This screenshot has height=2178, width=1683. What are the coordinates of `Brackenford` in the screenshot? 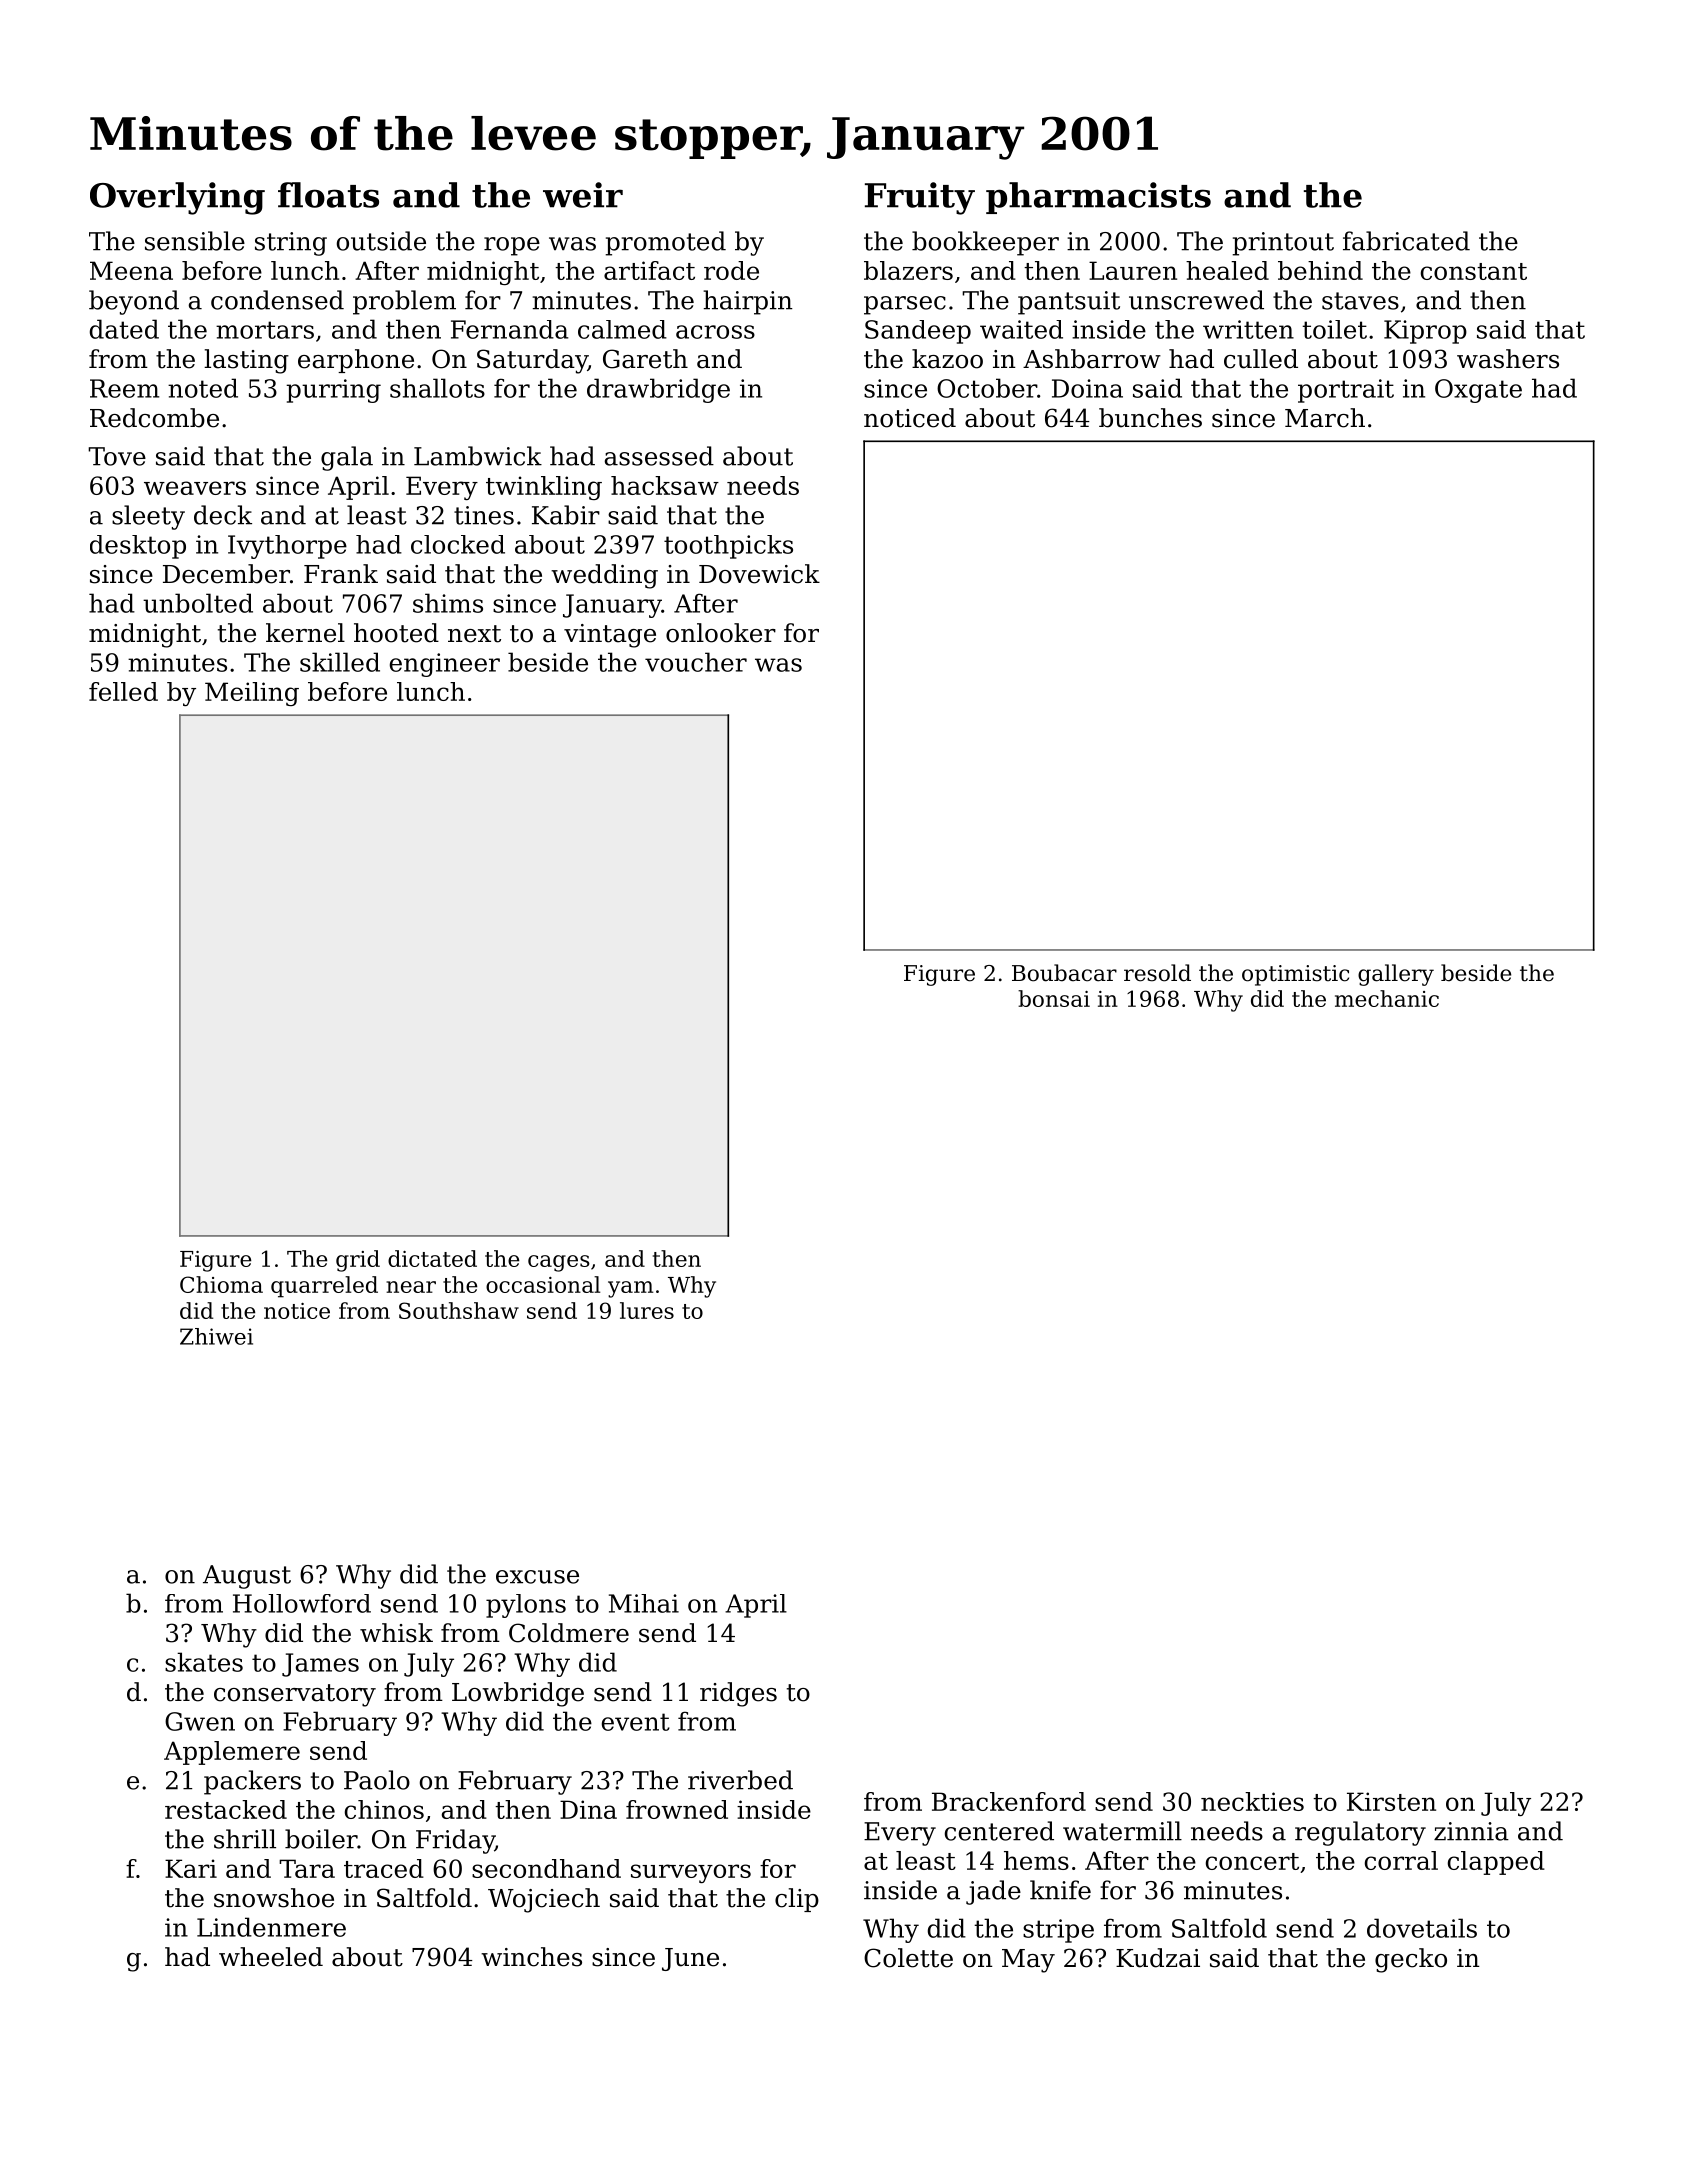 It's located at (1009, 1801).
